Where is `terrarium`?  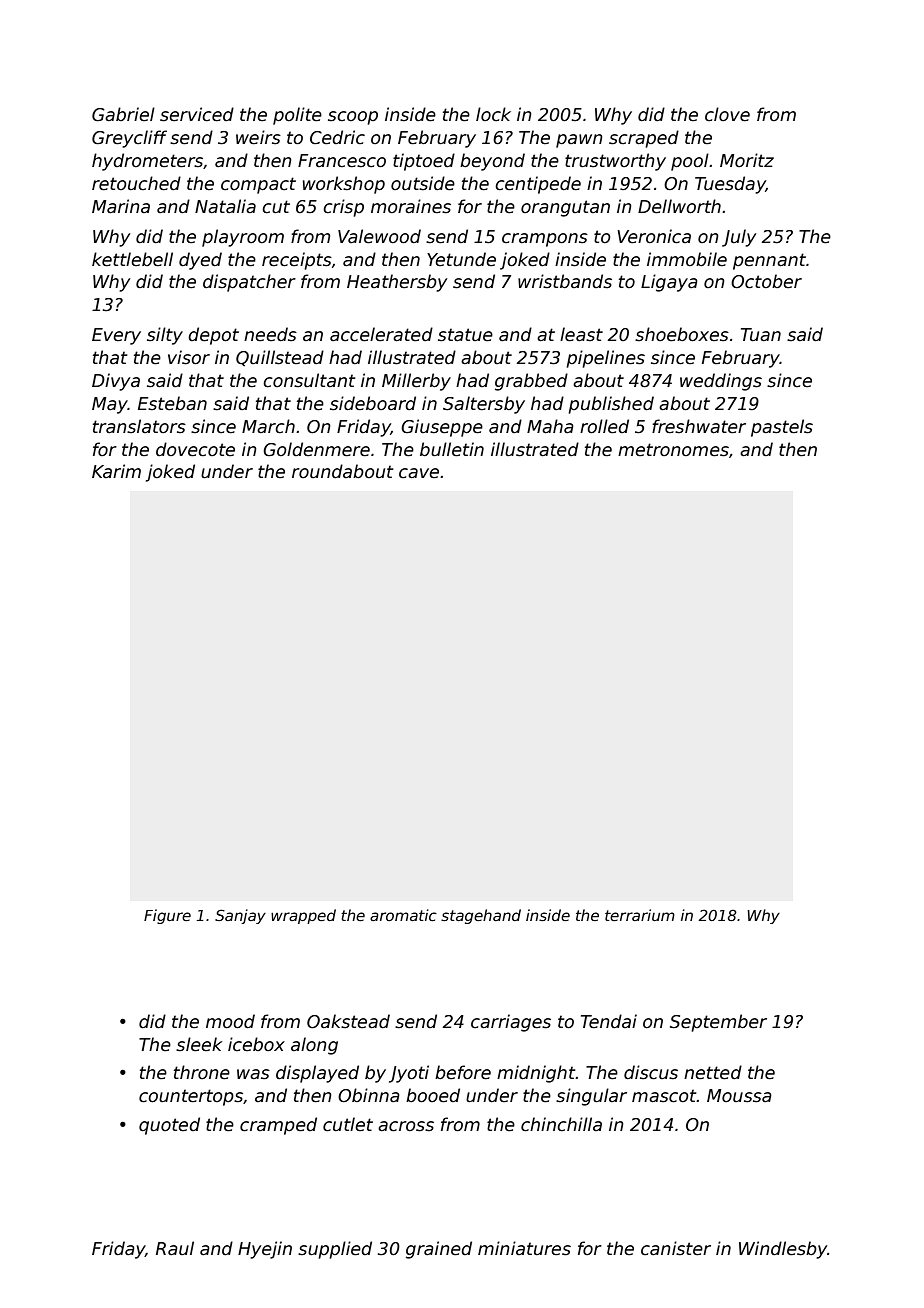 terrarium is located at coordinates (640, 915).
